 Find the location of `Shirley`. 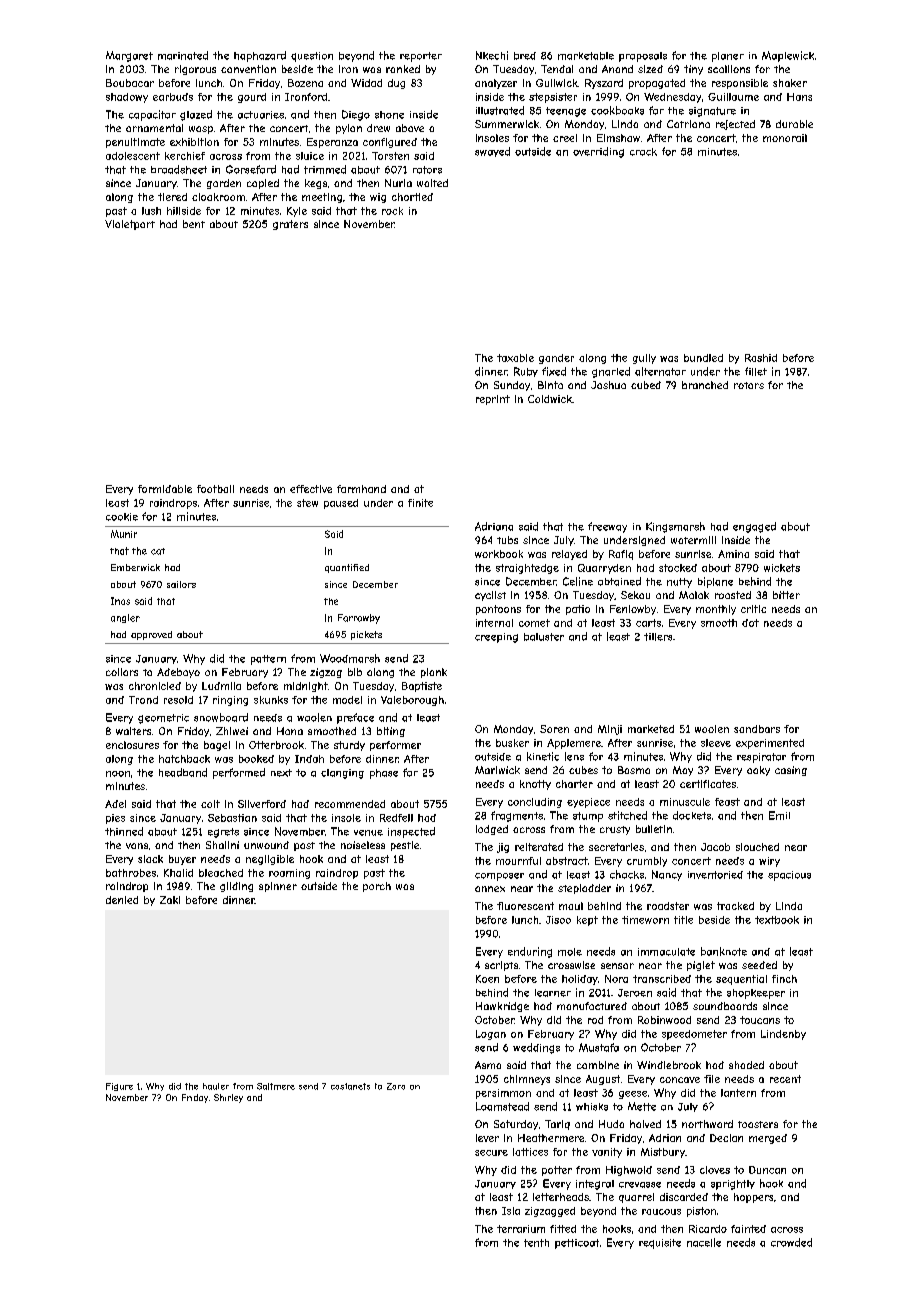

Shirley is located at coordinates (228, 1098).
